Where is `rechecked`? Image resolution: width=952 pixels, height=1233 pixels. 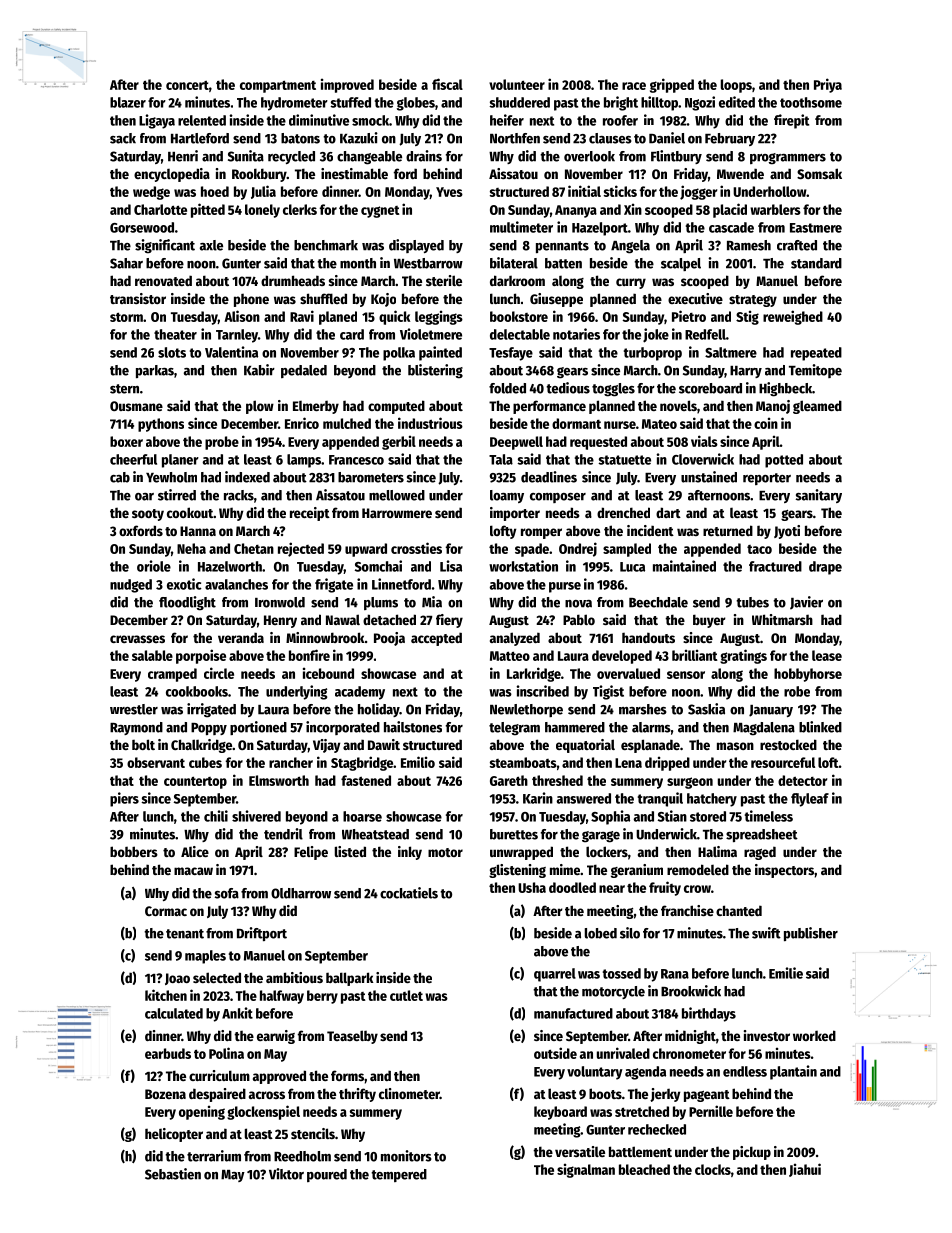 rechecked is located at coordinates (657, 1129).
